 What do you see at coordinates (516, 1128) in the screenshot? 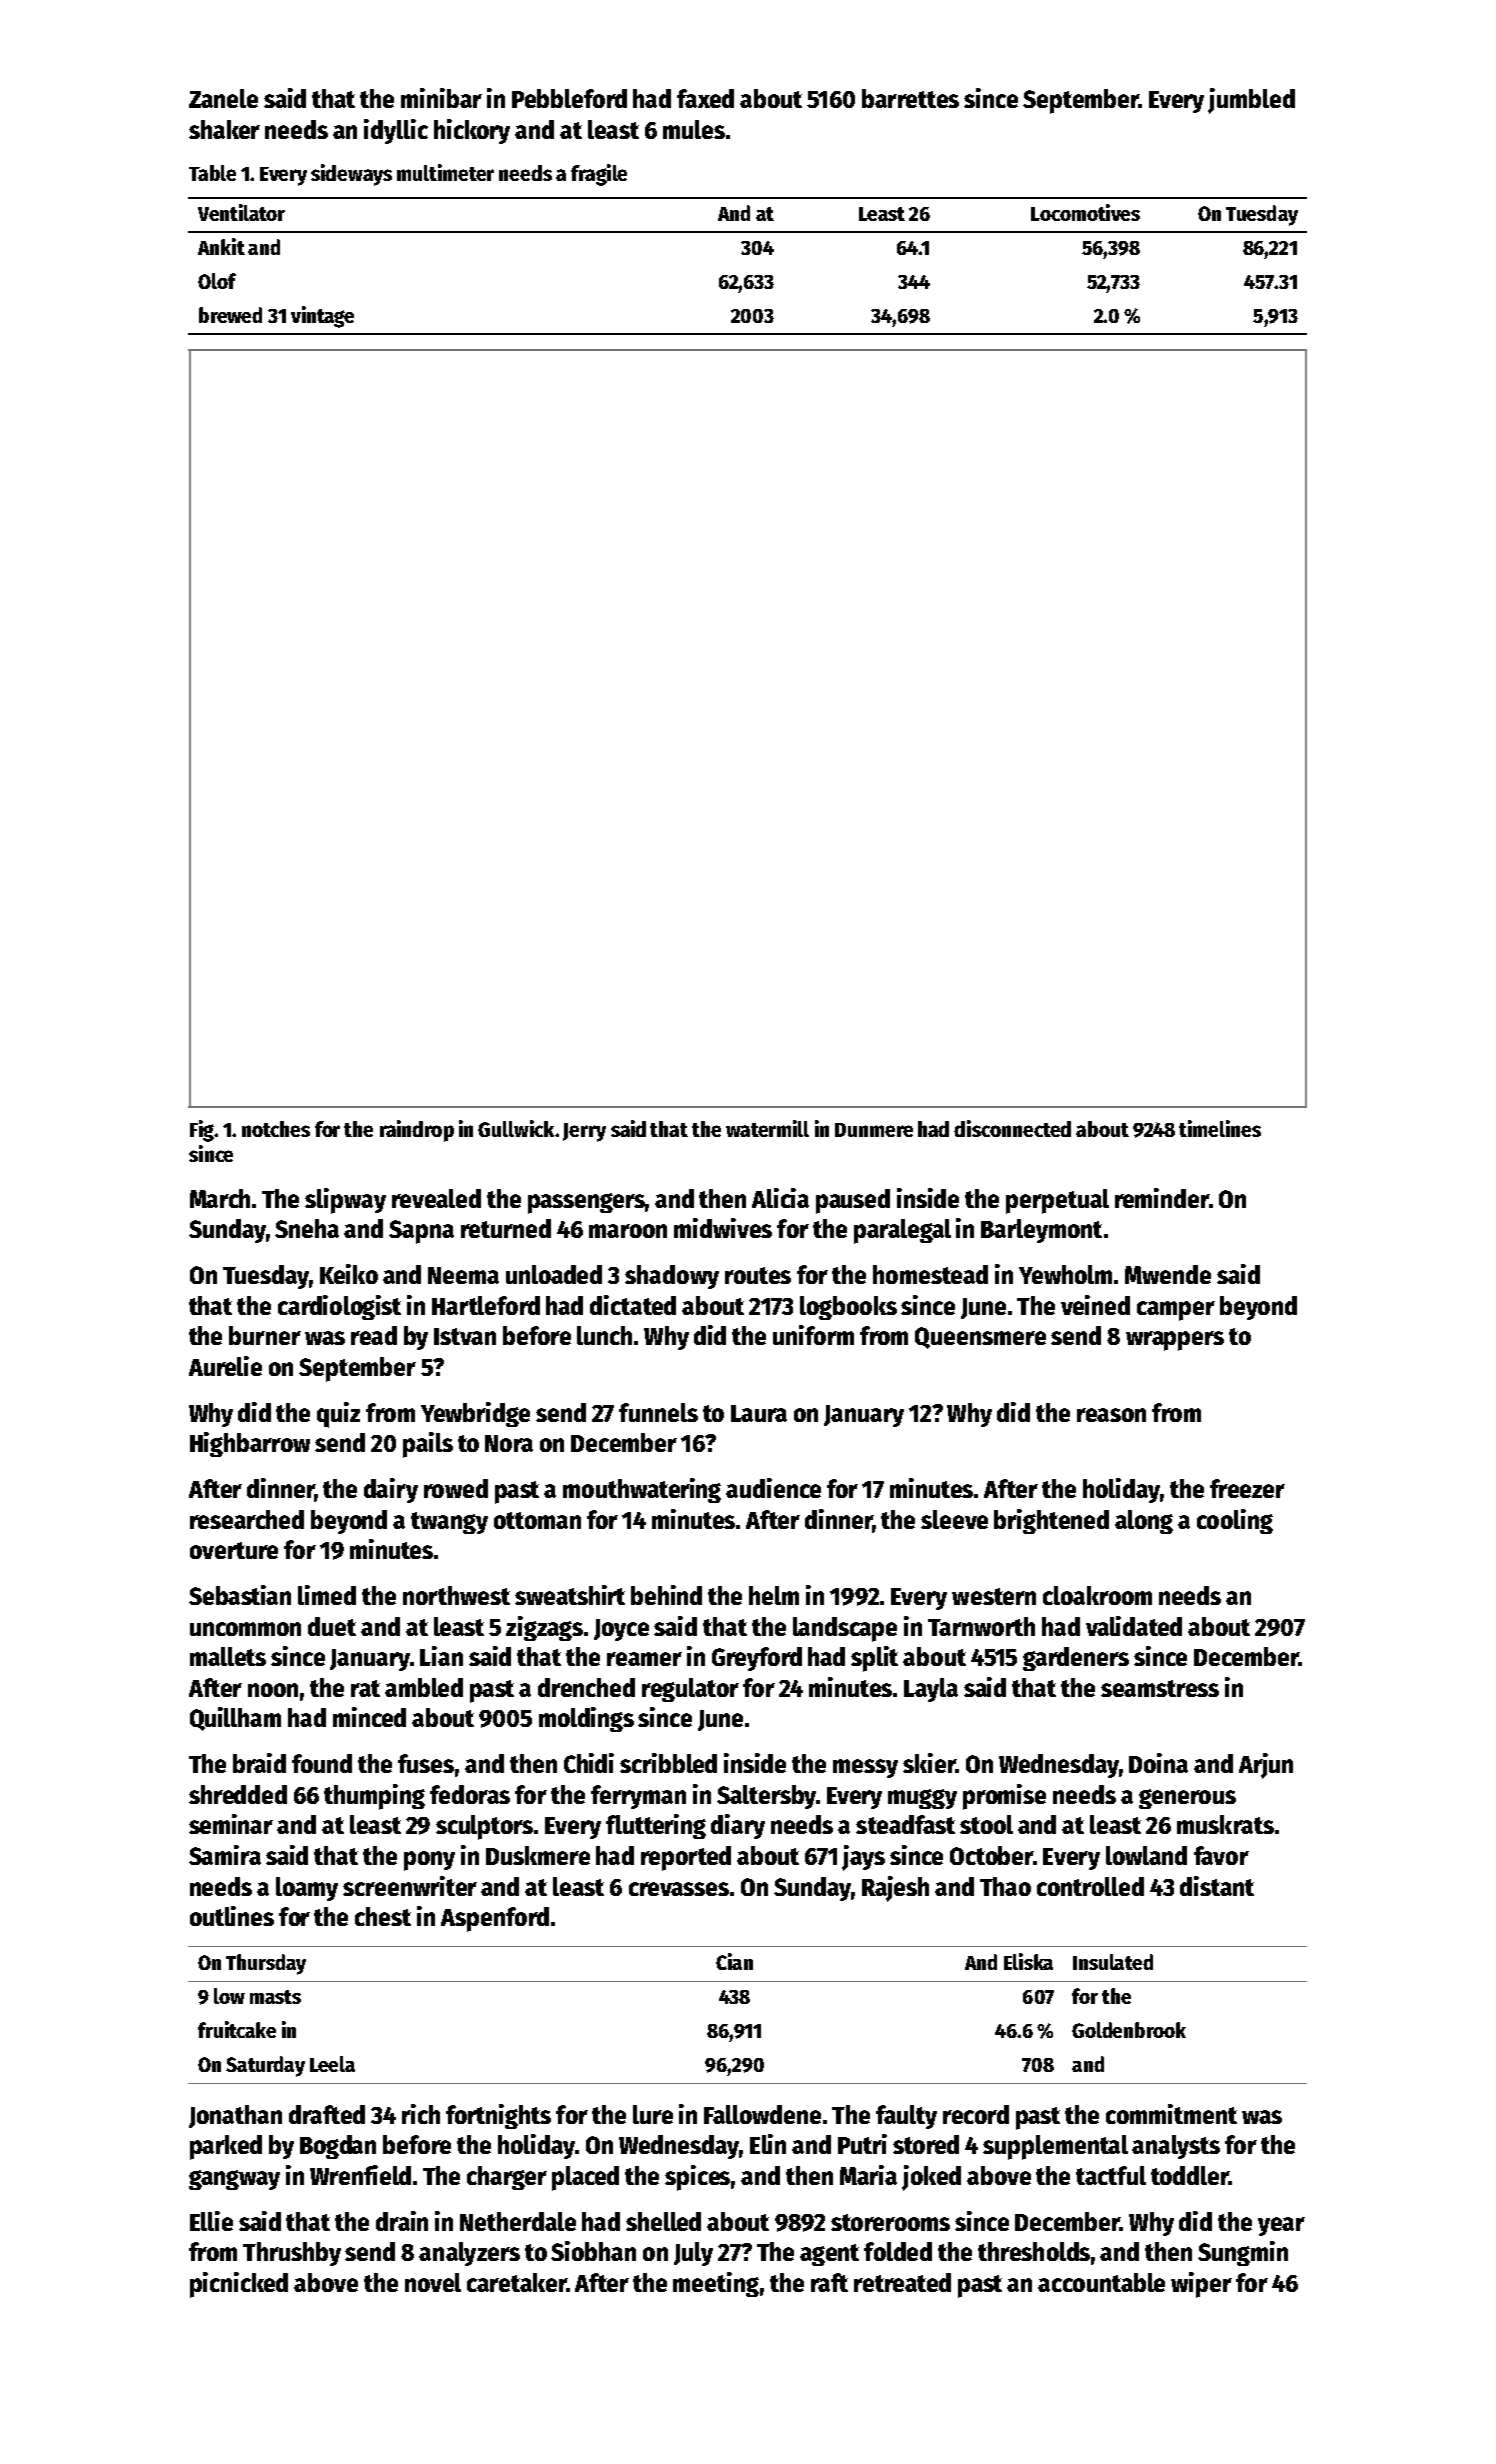
I see `Gullwick` at bounding box center [516, 1128].
